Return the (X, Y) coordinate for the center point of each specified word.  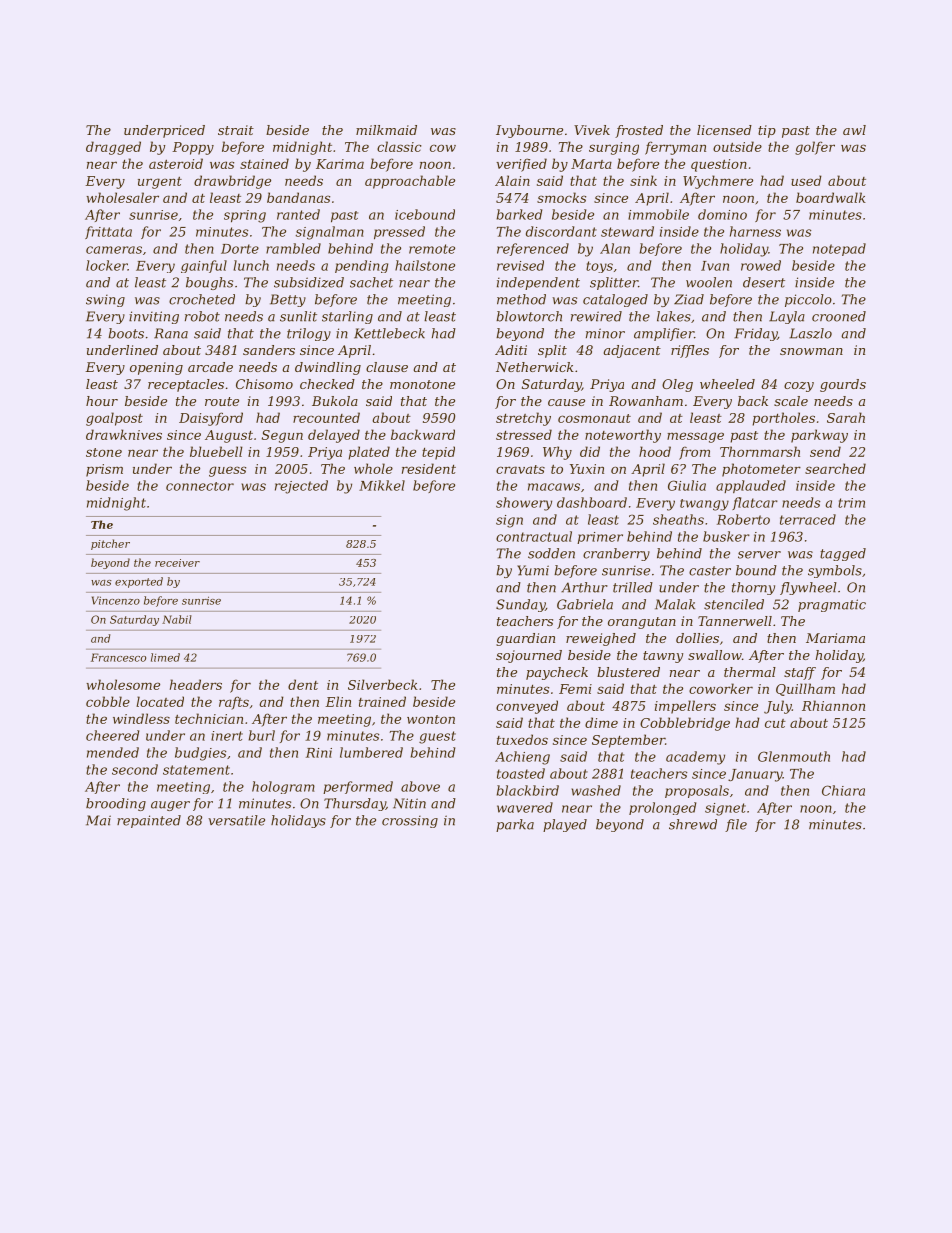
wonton (431, 719)
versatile (236, 820)
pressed (399, 233)
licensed (724, 130)
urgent (160, 183)
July (778, 707)
